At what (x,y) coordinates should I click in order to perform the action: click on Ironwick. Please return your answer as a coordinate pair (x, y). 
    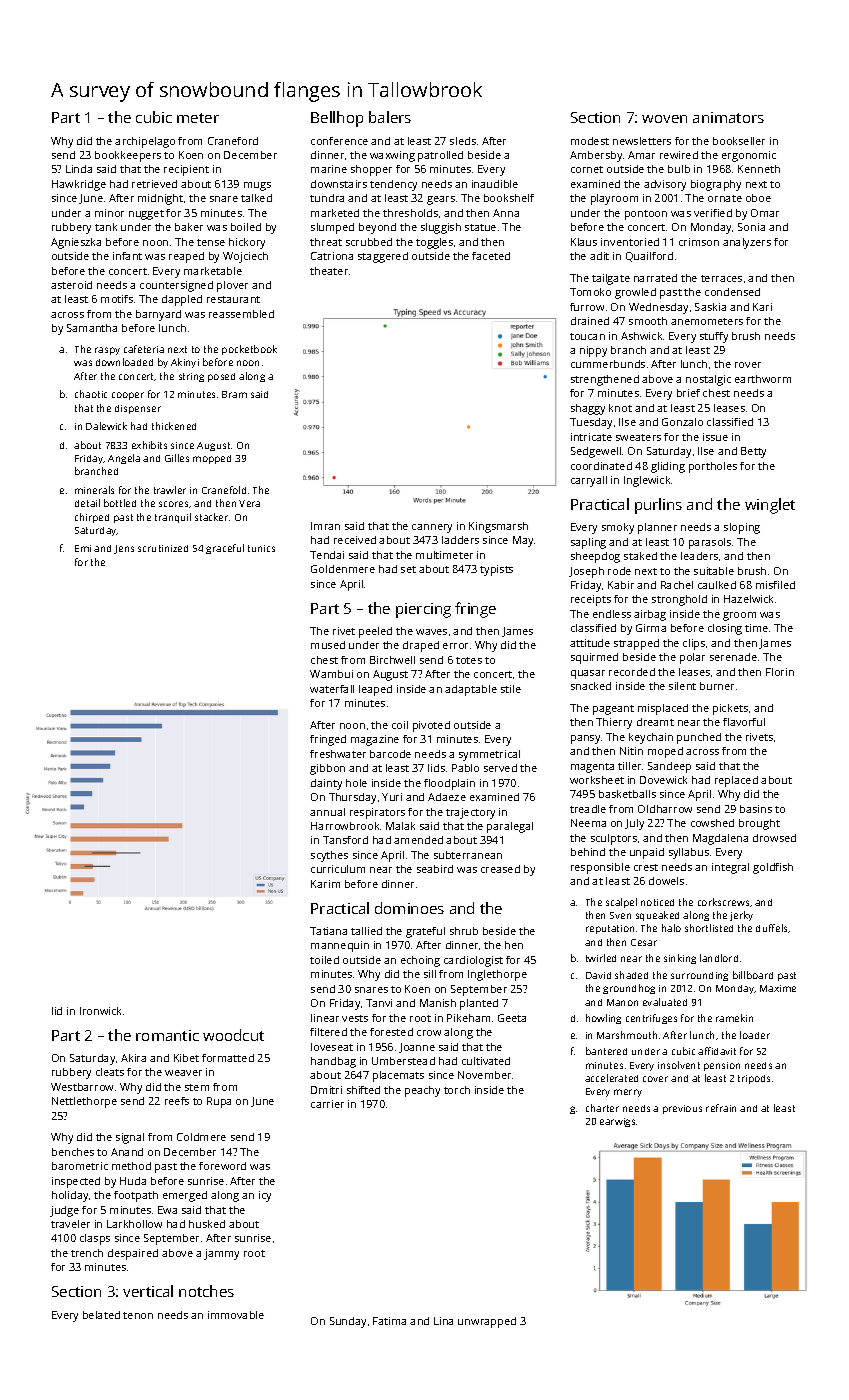
    Looking at the image, I should click on (100, 1011).
